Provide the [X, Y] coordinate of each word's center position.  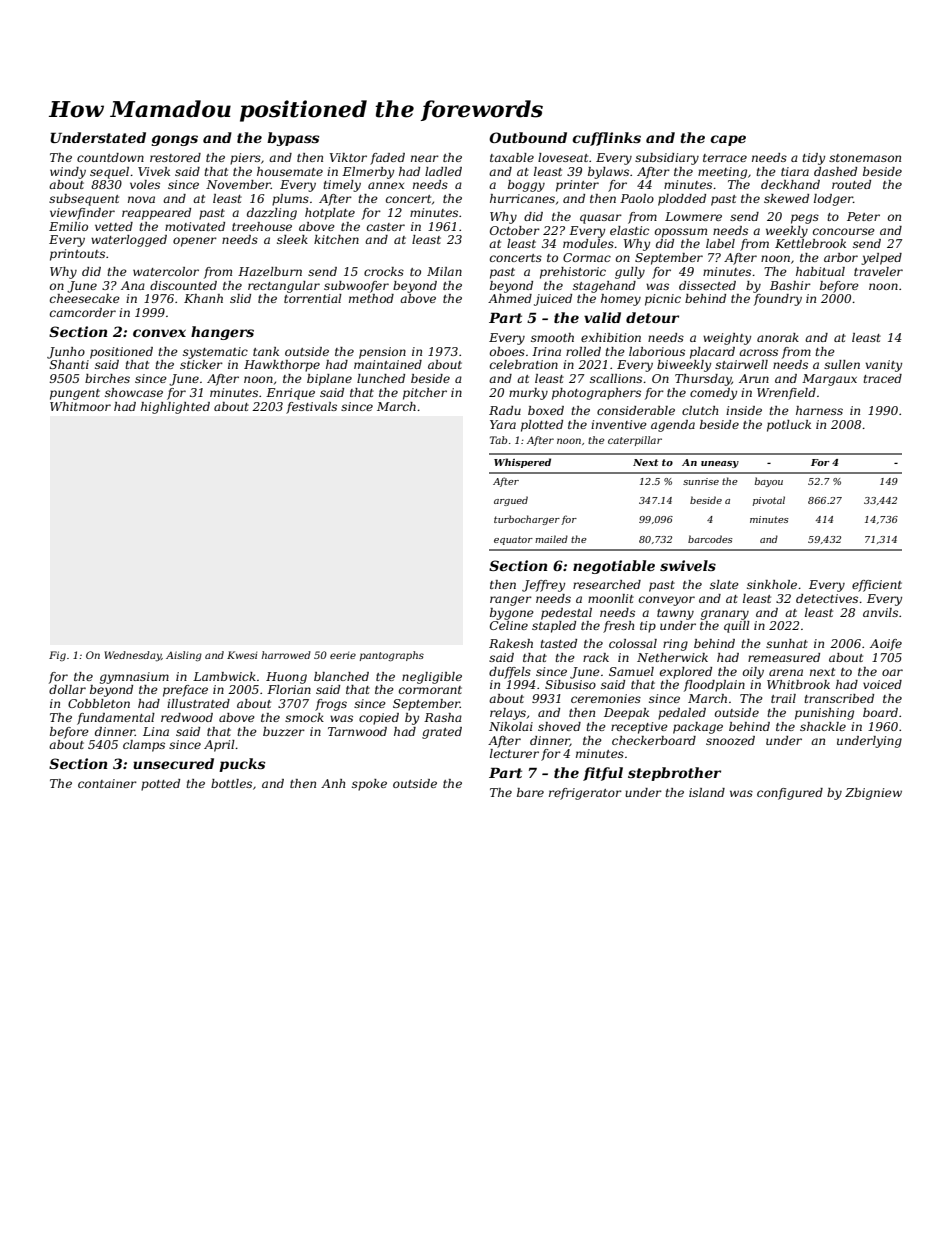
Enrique [290, 394]
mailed [551, 539]
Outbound [528, 137]
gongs [174, 140]
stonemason [865, 158]
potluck [789, 426]
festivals [311, 408]
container [107, 783]
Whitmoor [80, 406]
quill [737, 627]
